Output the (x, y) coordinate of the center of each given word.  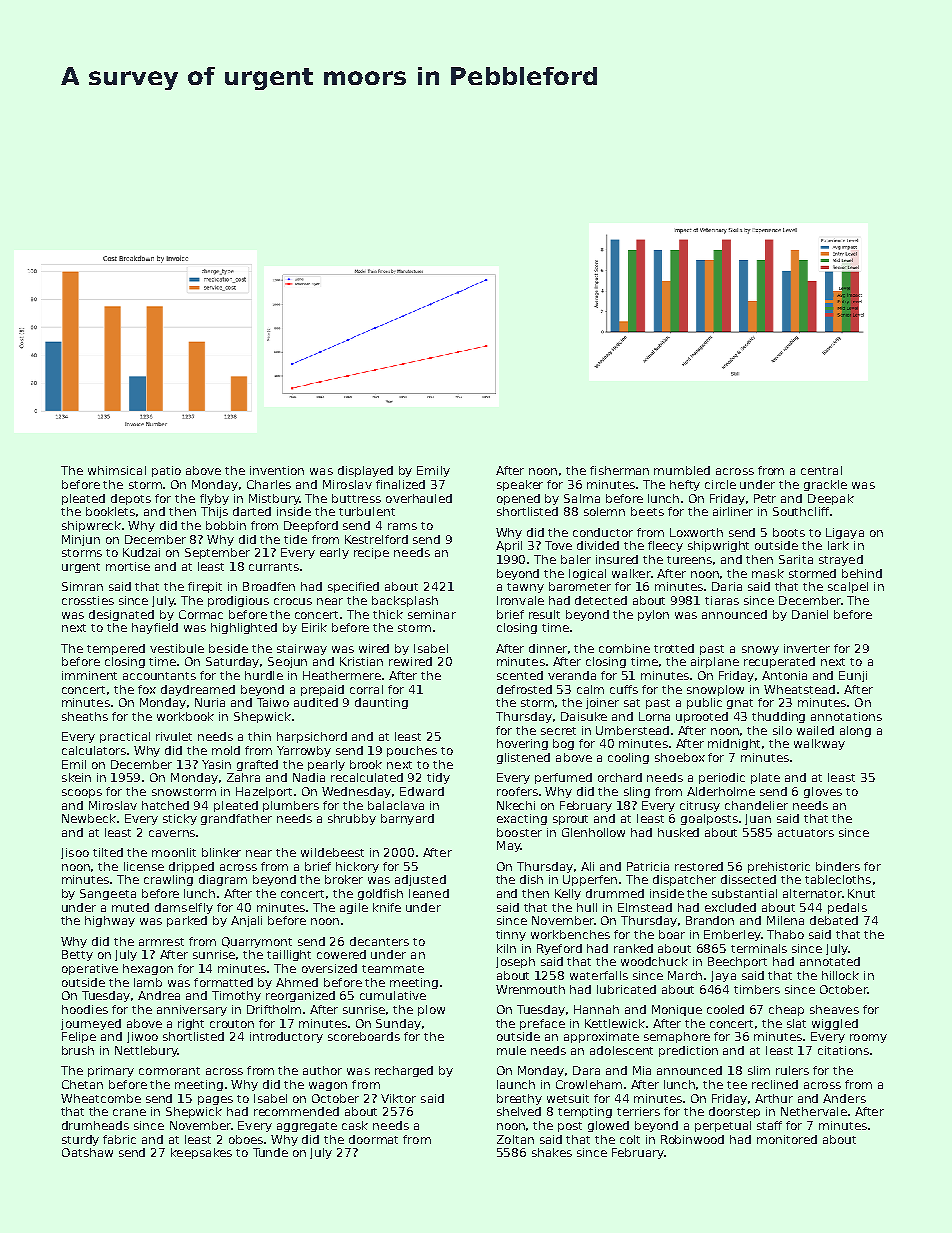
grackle (825, 485)
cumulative (393, 995)
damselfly (184, 908)
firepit (205, 587)
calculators (94, 750)
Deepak (831, 499)
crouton (232, 1024)
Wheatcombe (101, 1098)
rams (402, 526)
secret (558, 731)
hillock (840, 975)
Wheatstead (799, 689)
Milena (785, 920)
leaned (429, 893)
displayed (365, 471)
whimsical (117, 470)
